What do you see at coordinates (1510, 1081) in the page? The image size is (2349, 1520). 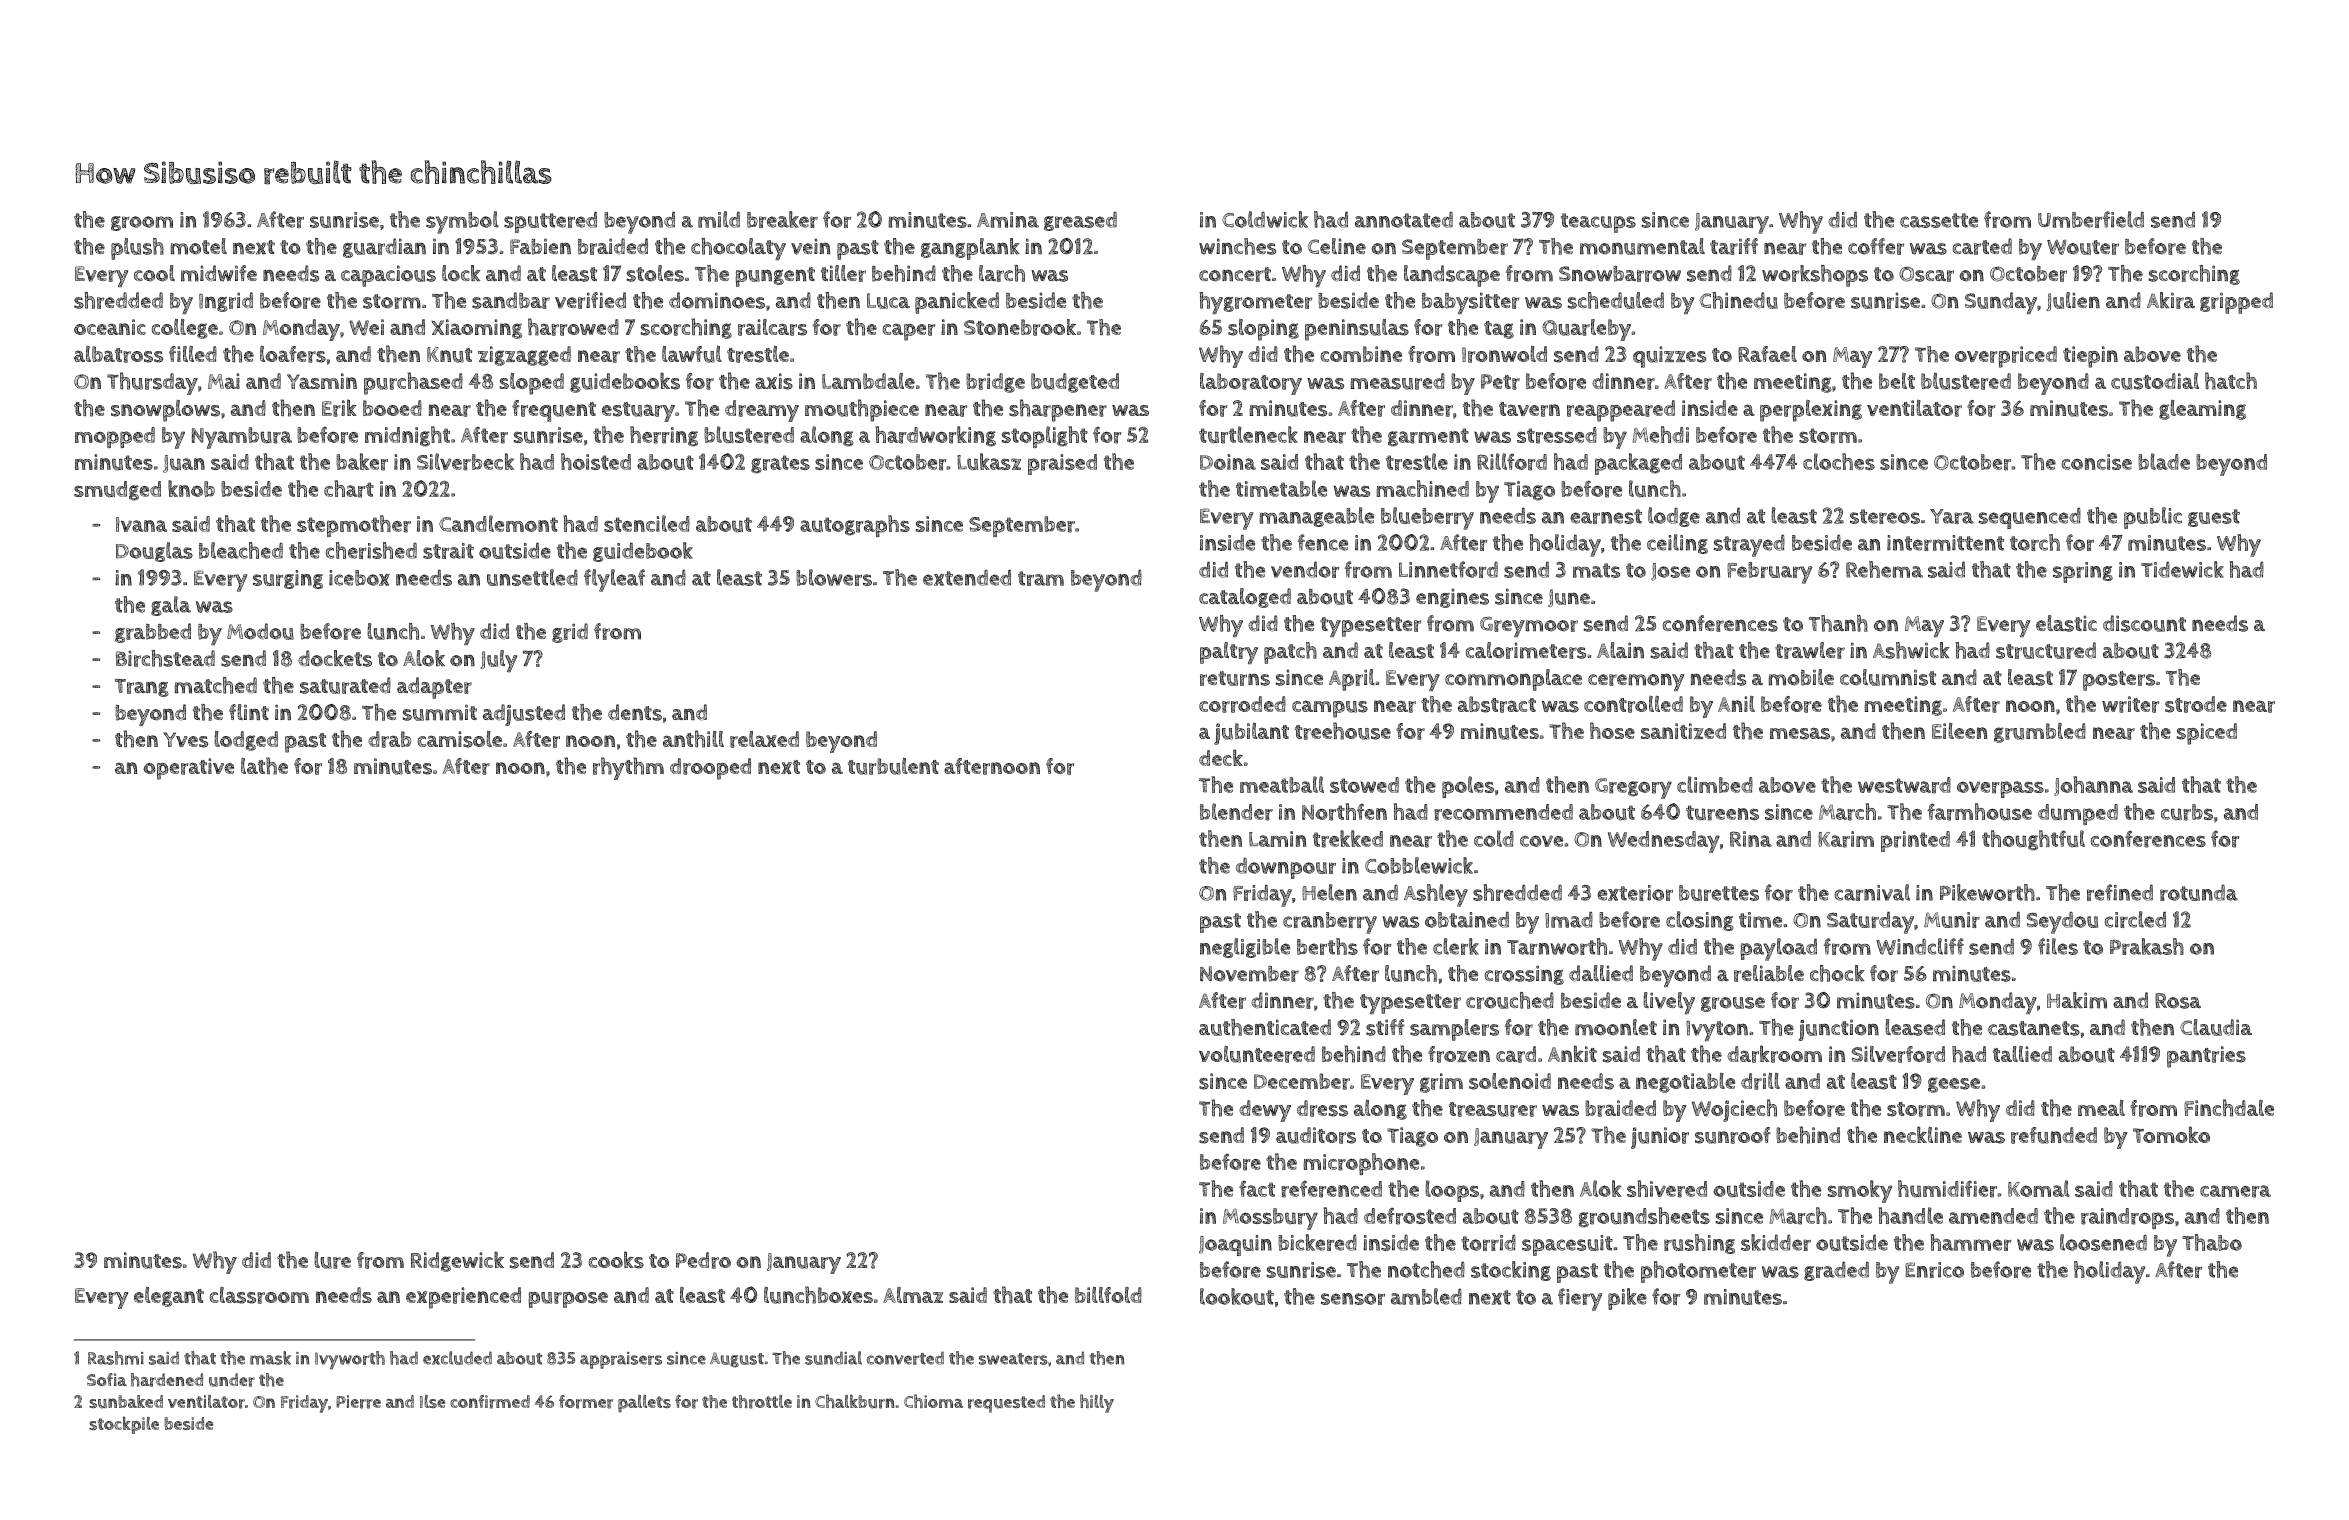 I see `solenoid` at bounding box center [1510, 1081].
